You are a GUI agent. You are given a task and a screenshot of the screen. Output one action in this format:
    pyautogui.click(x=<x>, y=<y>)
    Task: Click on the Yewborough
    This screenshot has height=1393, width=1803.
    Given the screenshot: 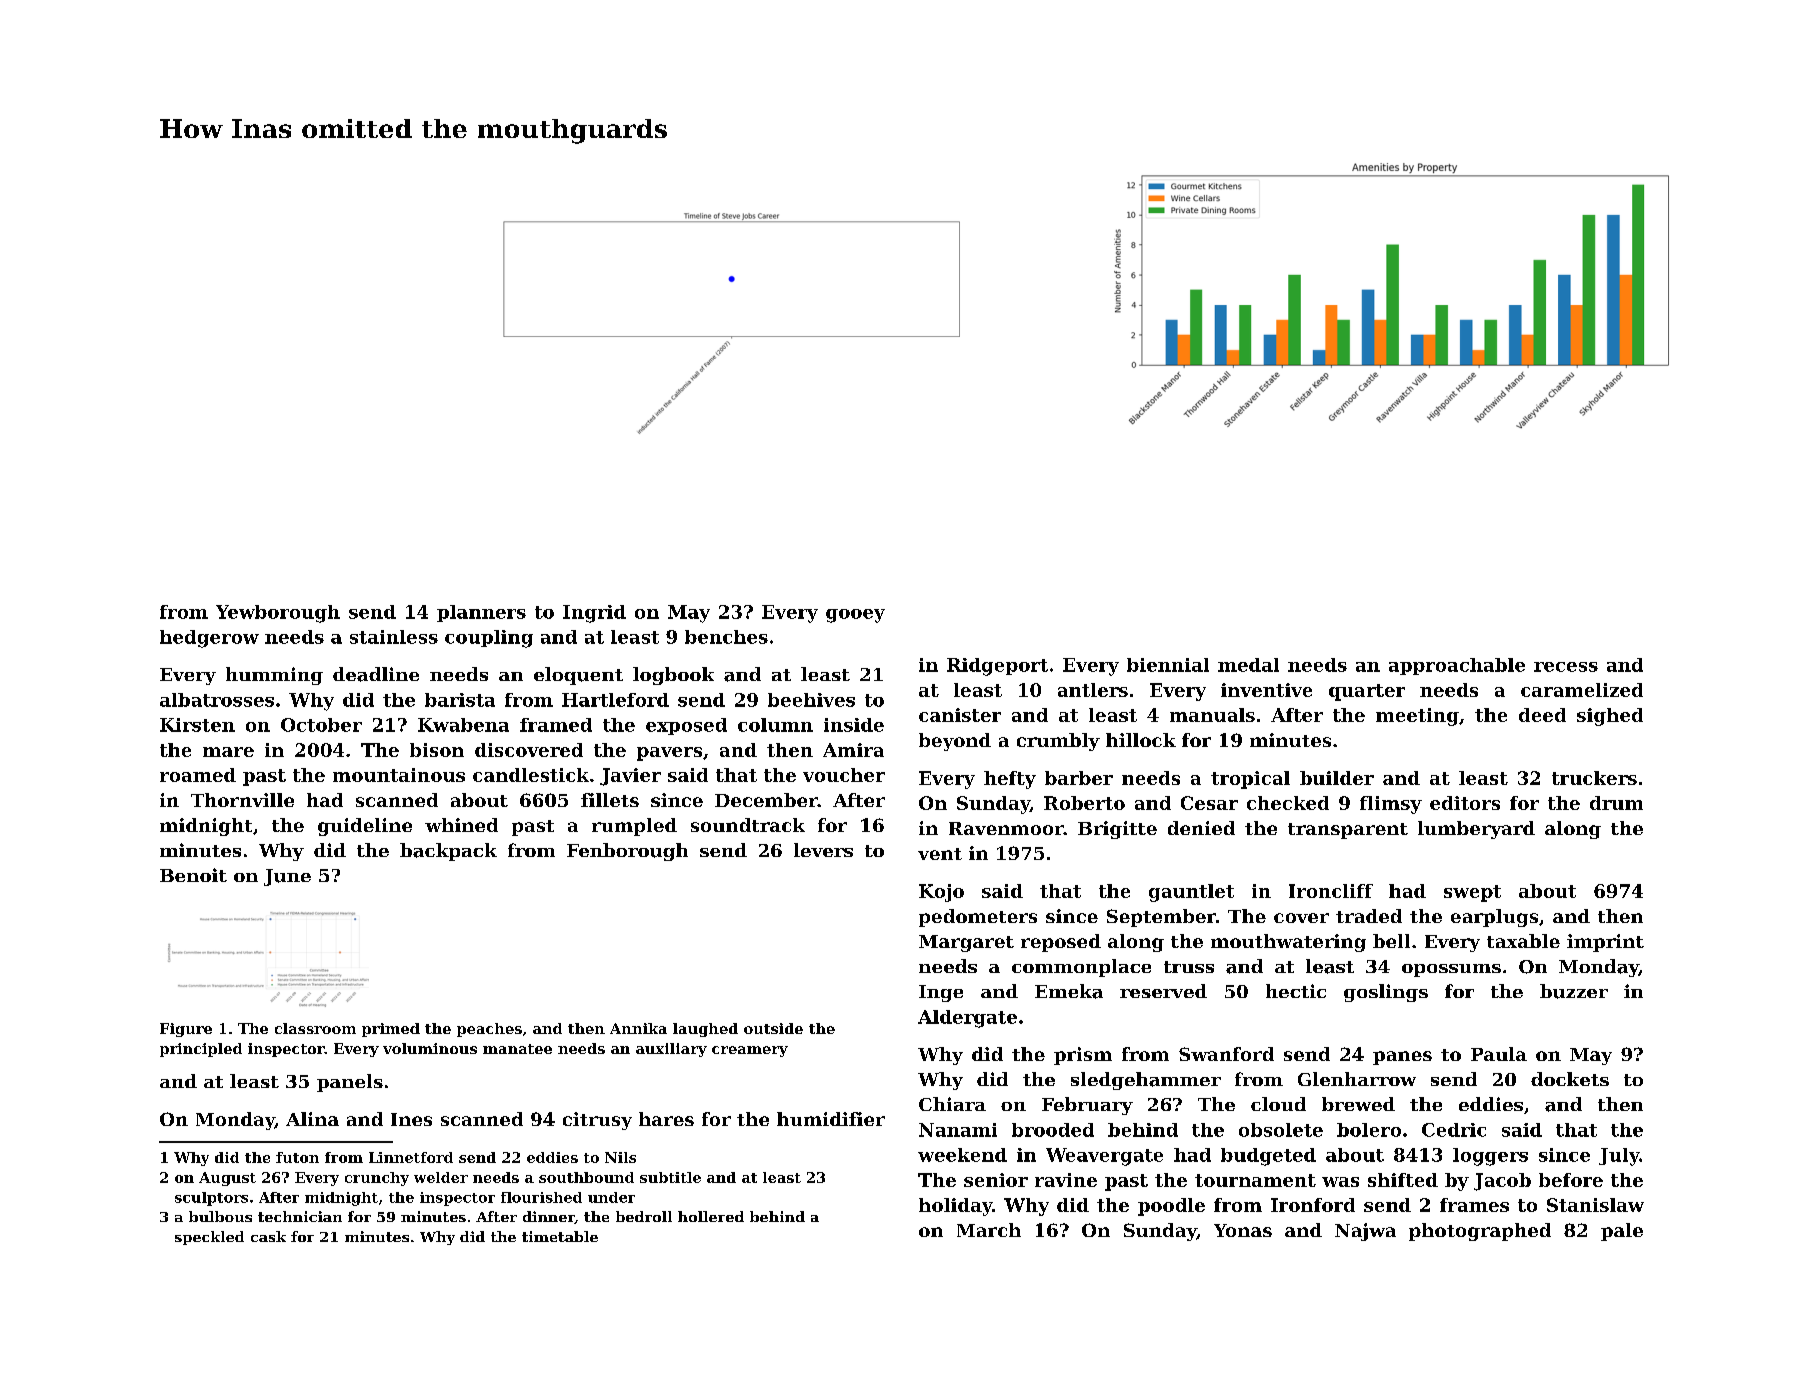 What is the action you would take?
    pyautogui.click(x=278, y=614)
